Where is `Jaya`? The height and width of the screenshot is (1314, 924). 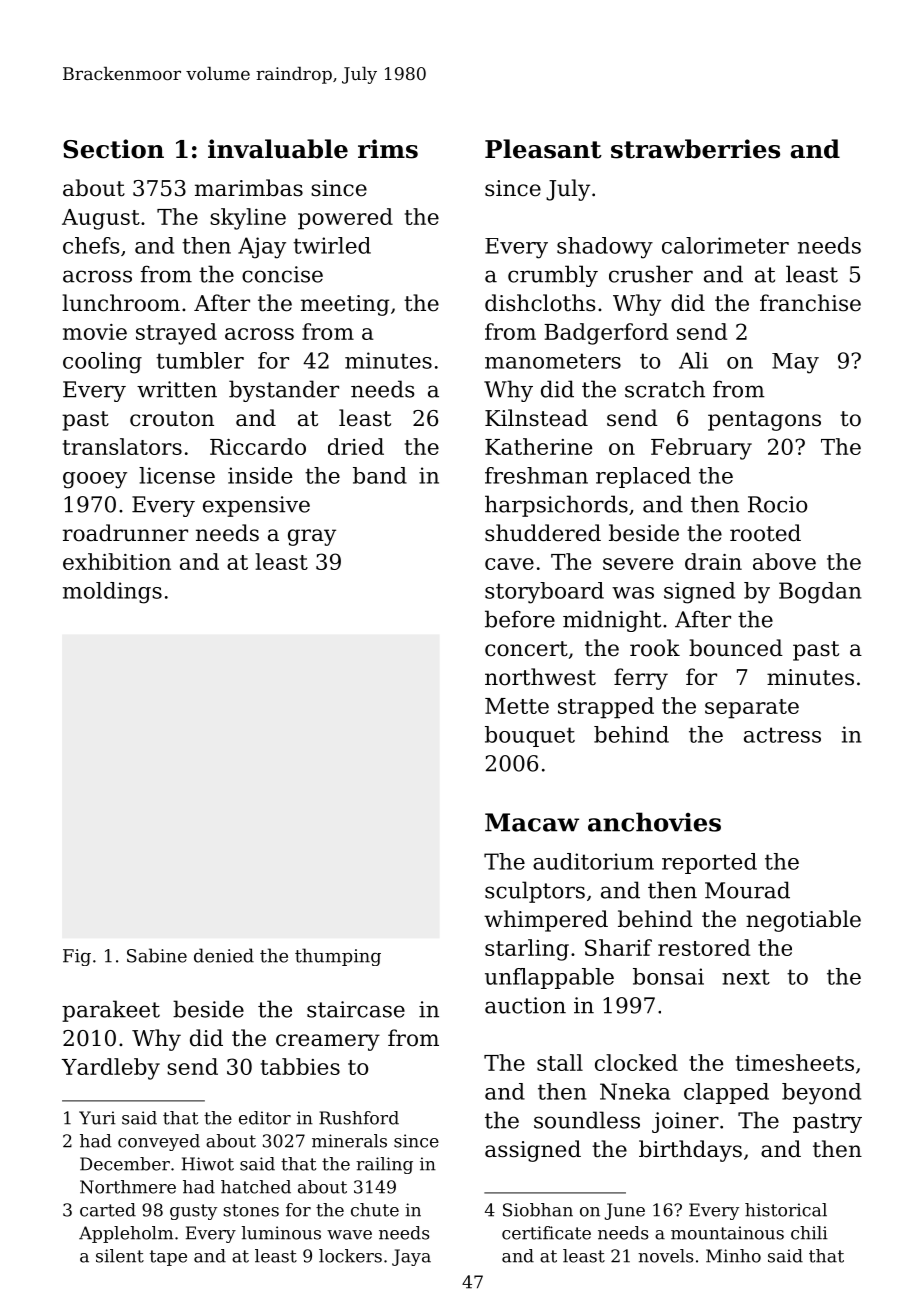 Jaya is located at coordinates (411, 1257).
